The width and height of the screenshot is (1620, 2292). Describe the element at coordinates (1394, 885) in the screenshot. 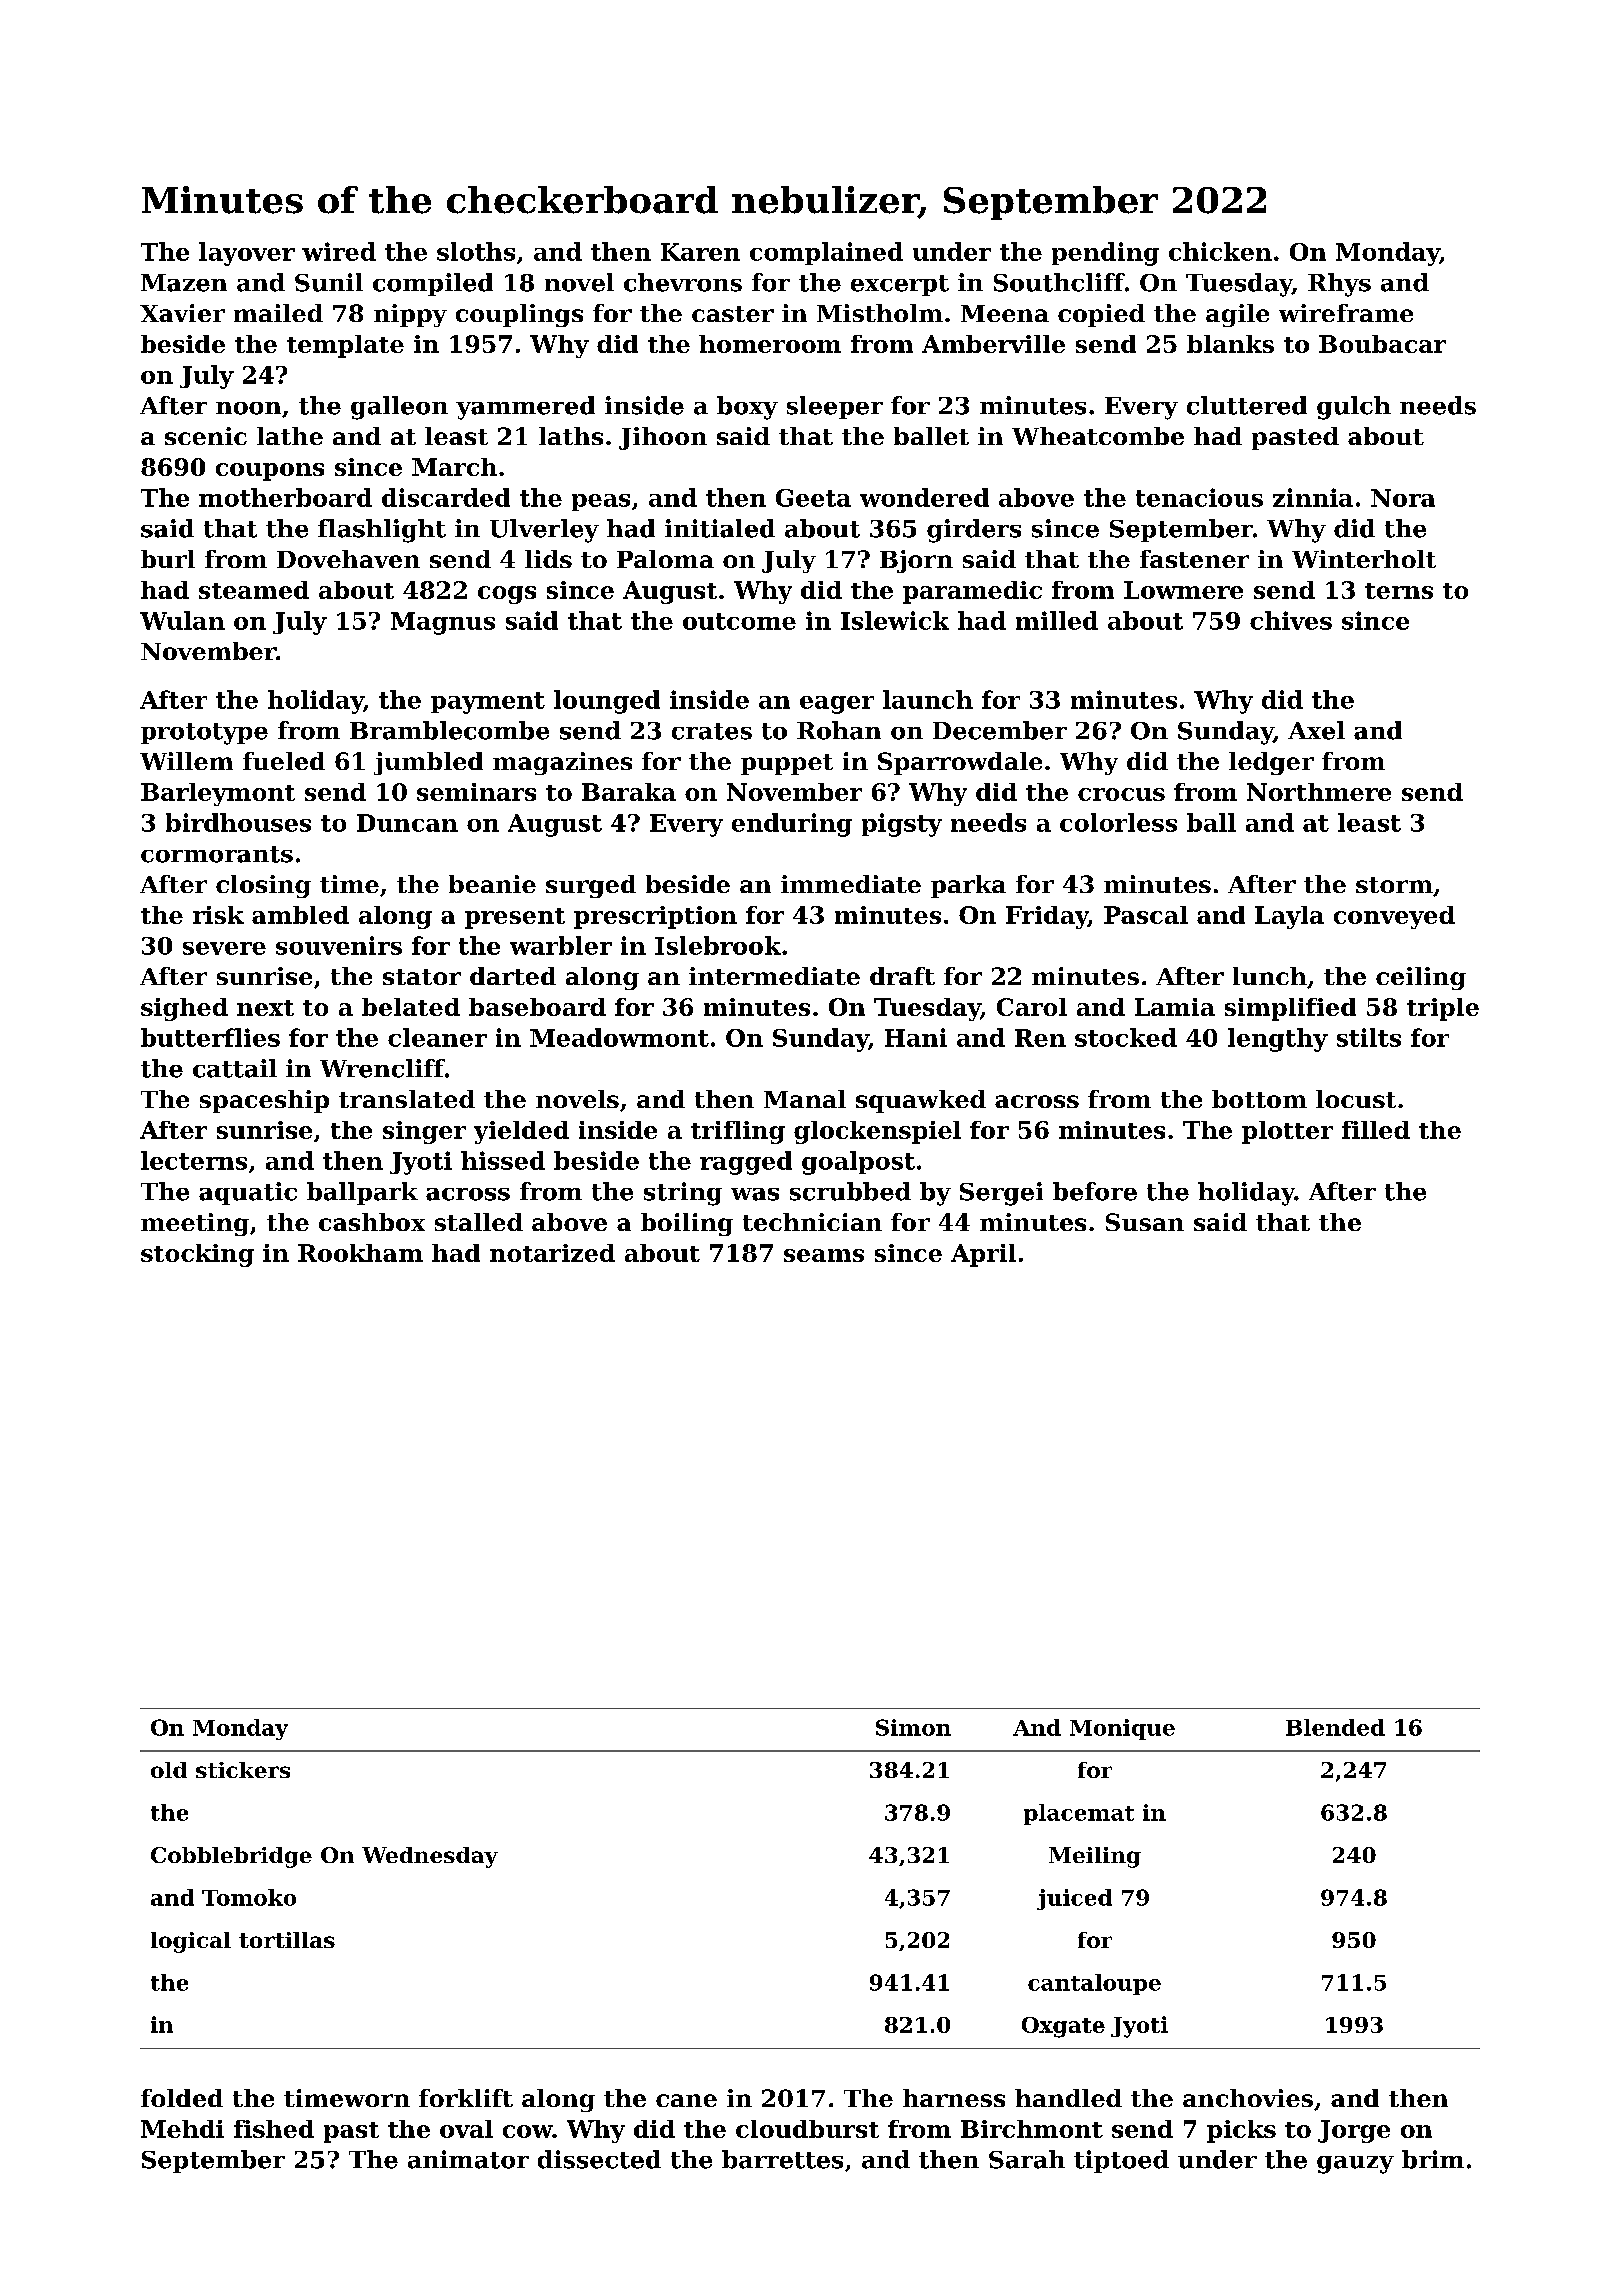

I see `storm` at that location.
